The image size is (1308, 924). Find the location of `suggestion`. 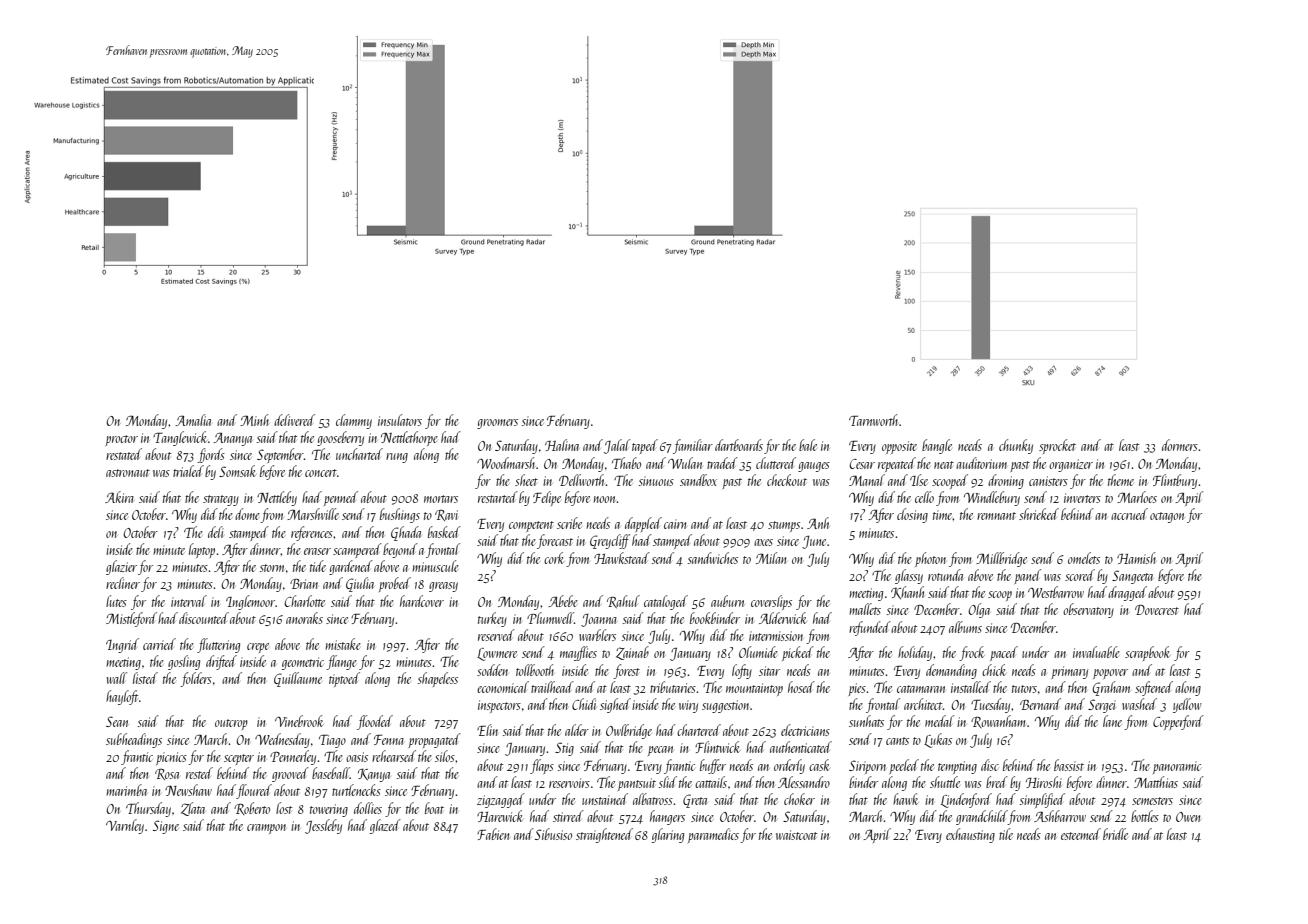

suggestion is located at coordinates (725, 706).
